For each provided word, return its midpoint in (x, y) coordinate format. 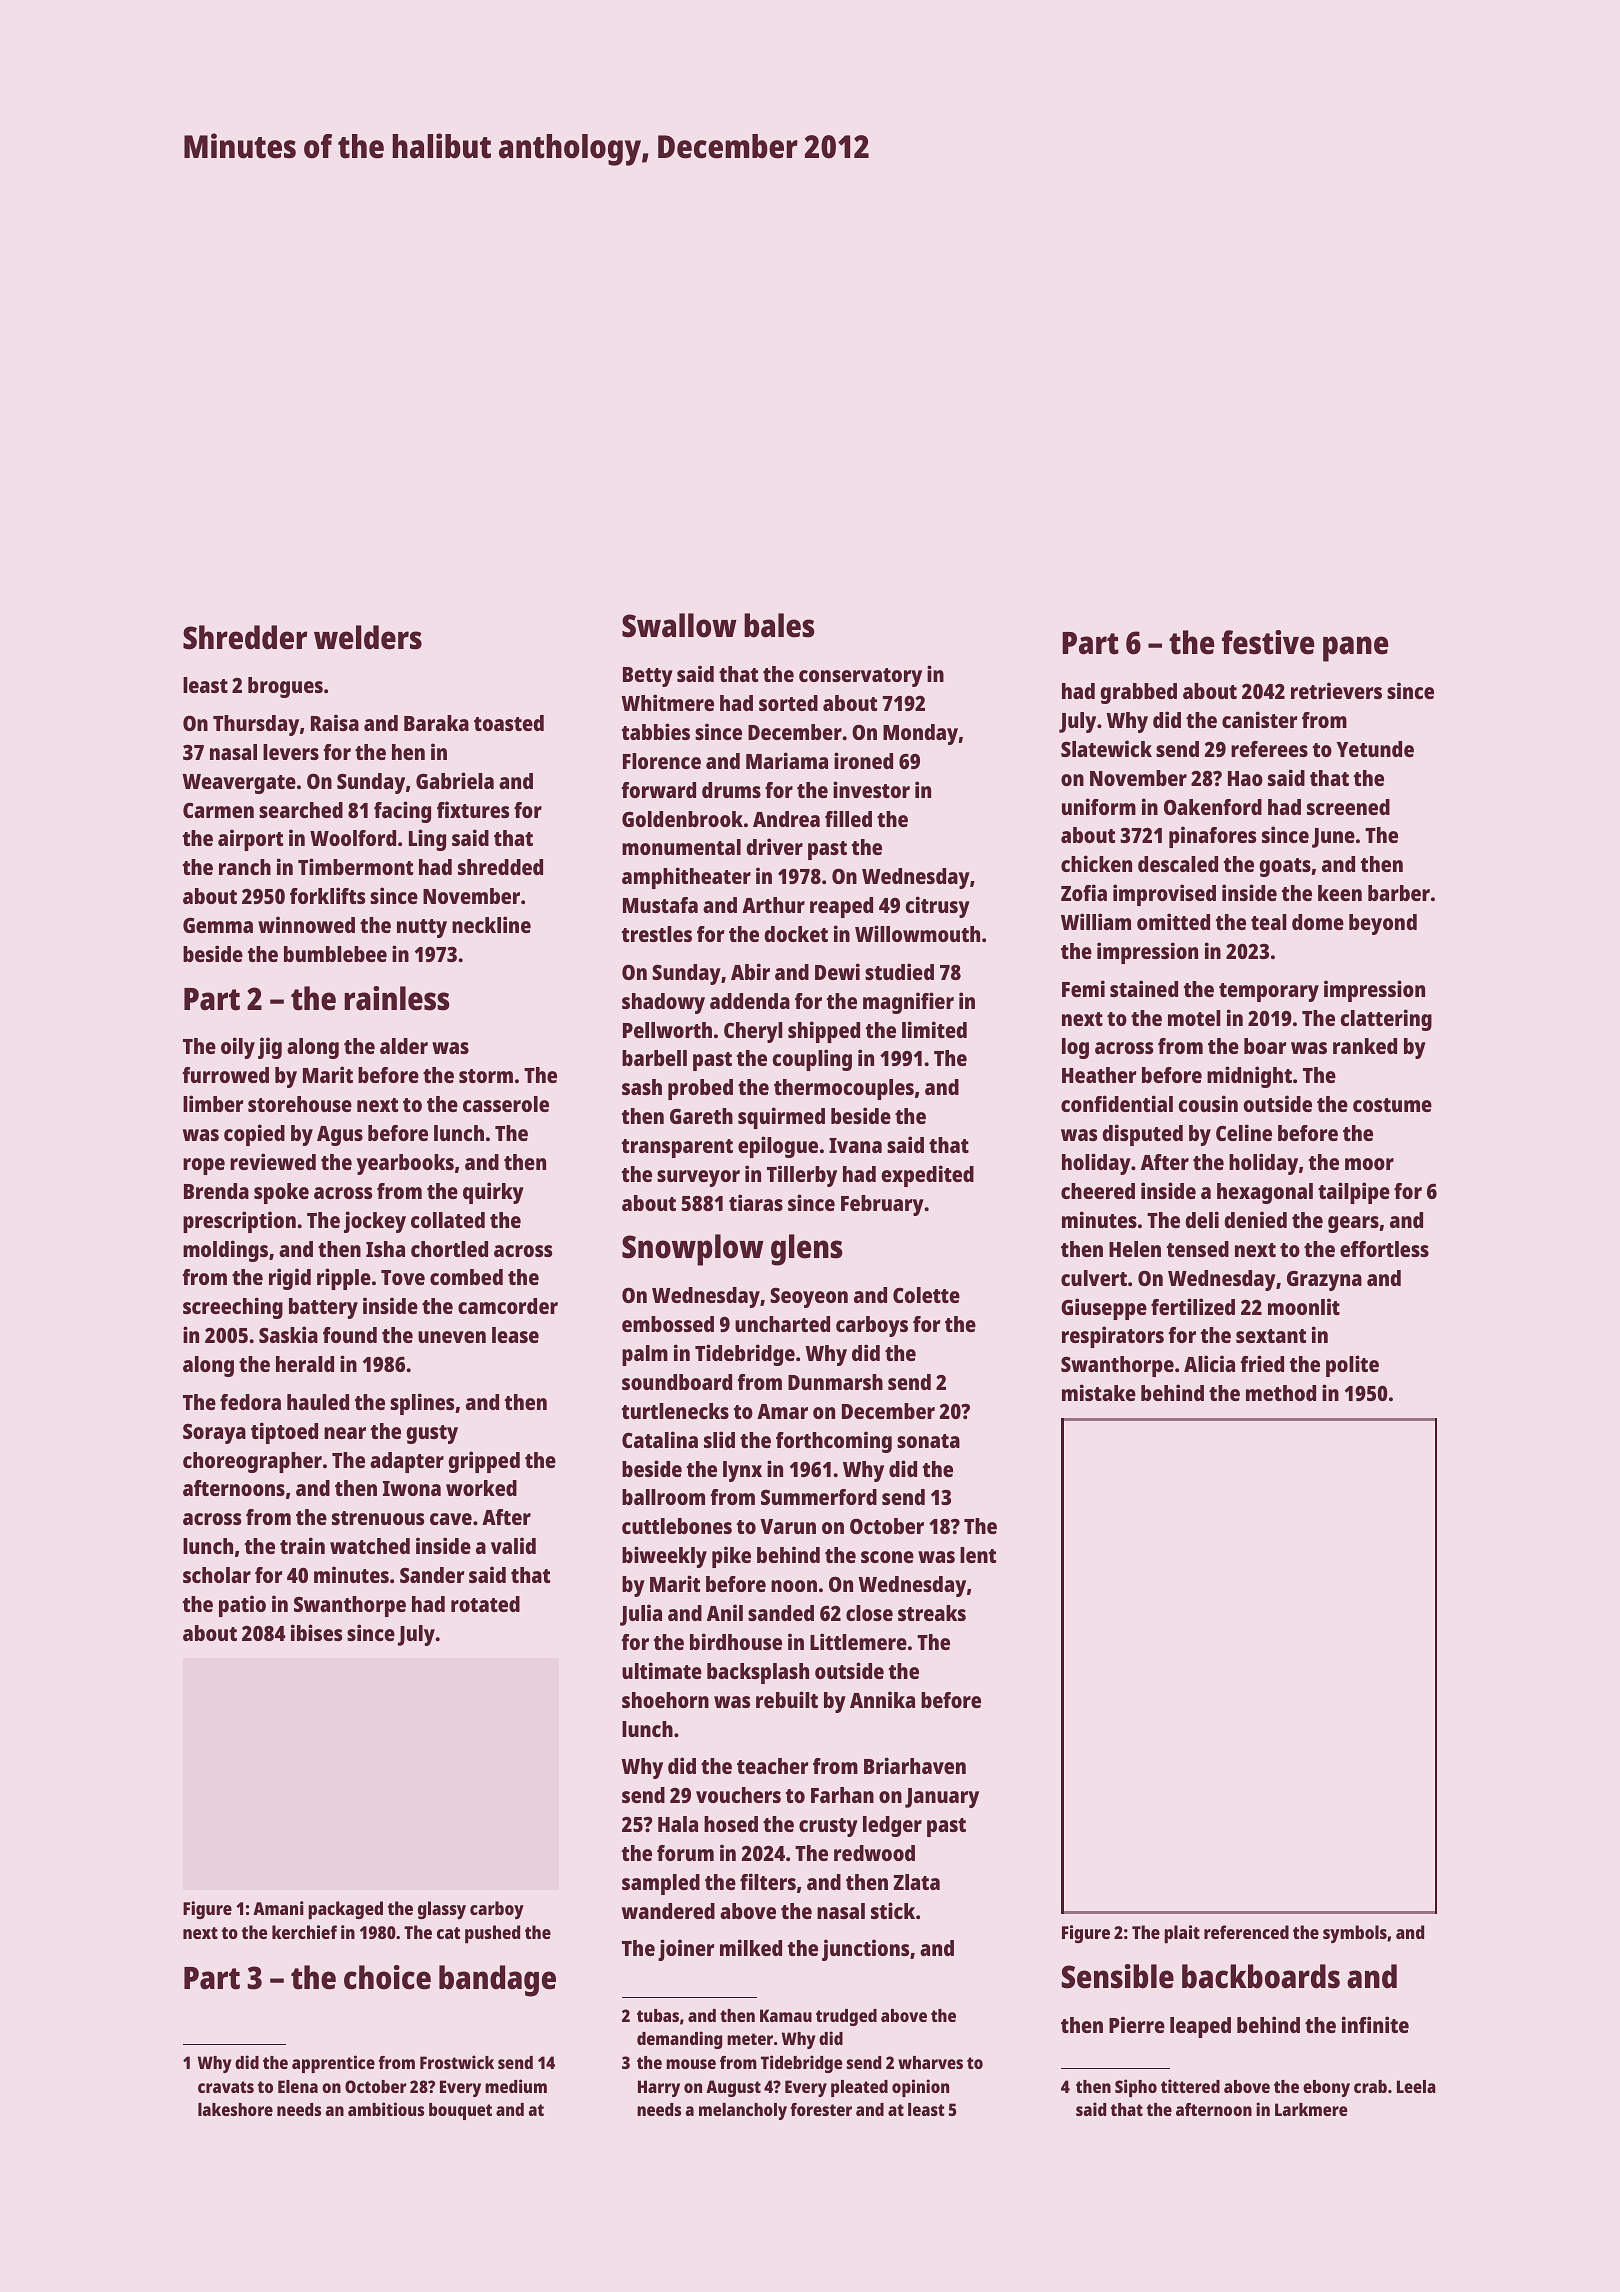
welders (368, 637)
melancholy (743, 2111)
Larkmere (1311, 2109)
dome (1318, 922)
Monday (921, 734)
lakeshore (235, 2109)
